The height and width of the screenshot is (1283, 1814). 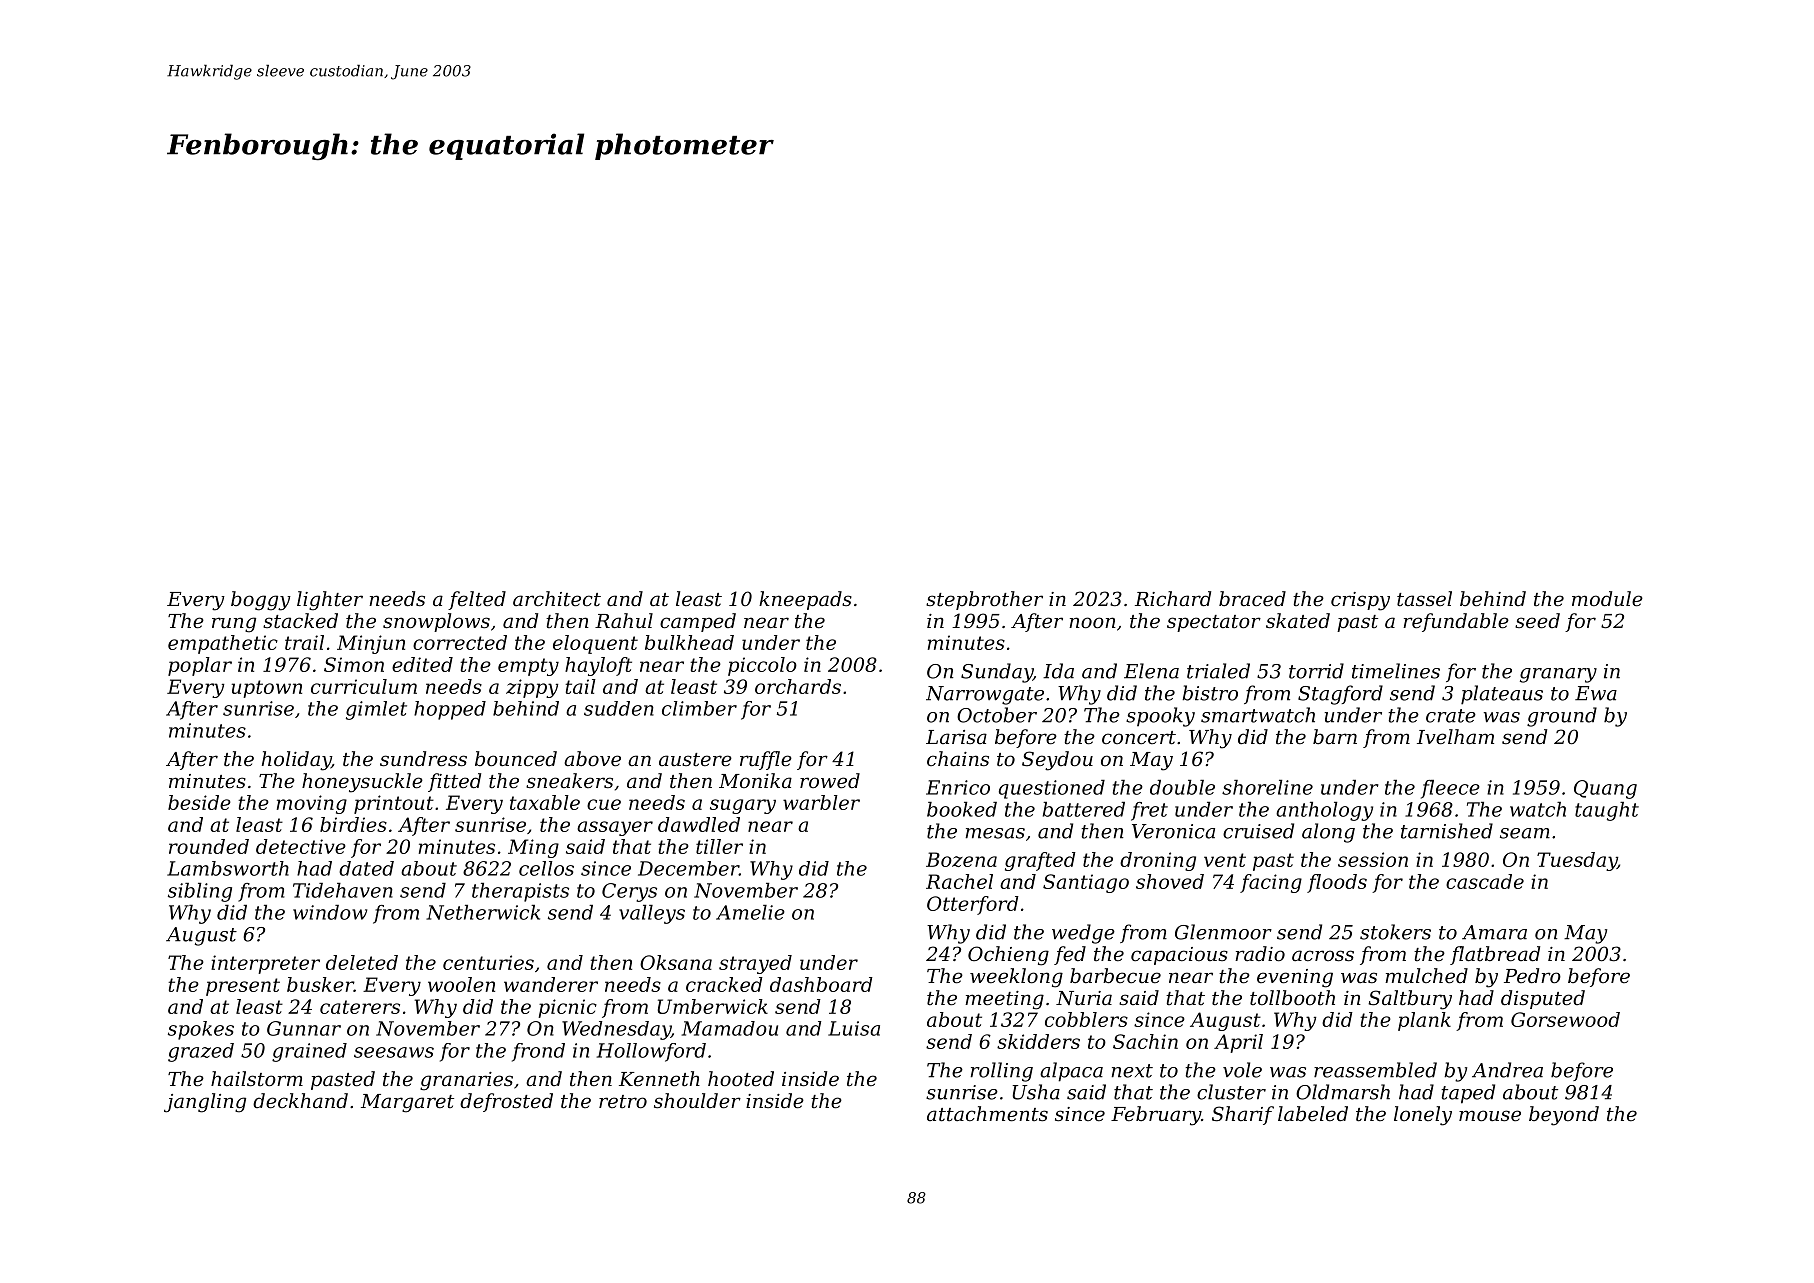 I want to click on booked, so click(x=962, y=809).
